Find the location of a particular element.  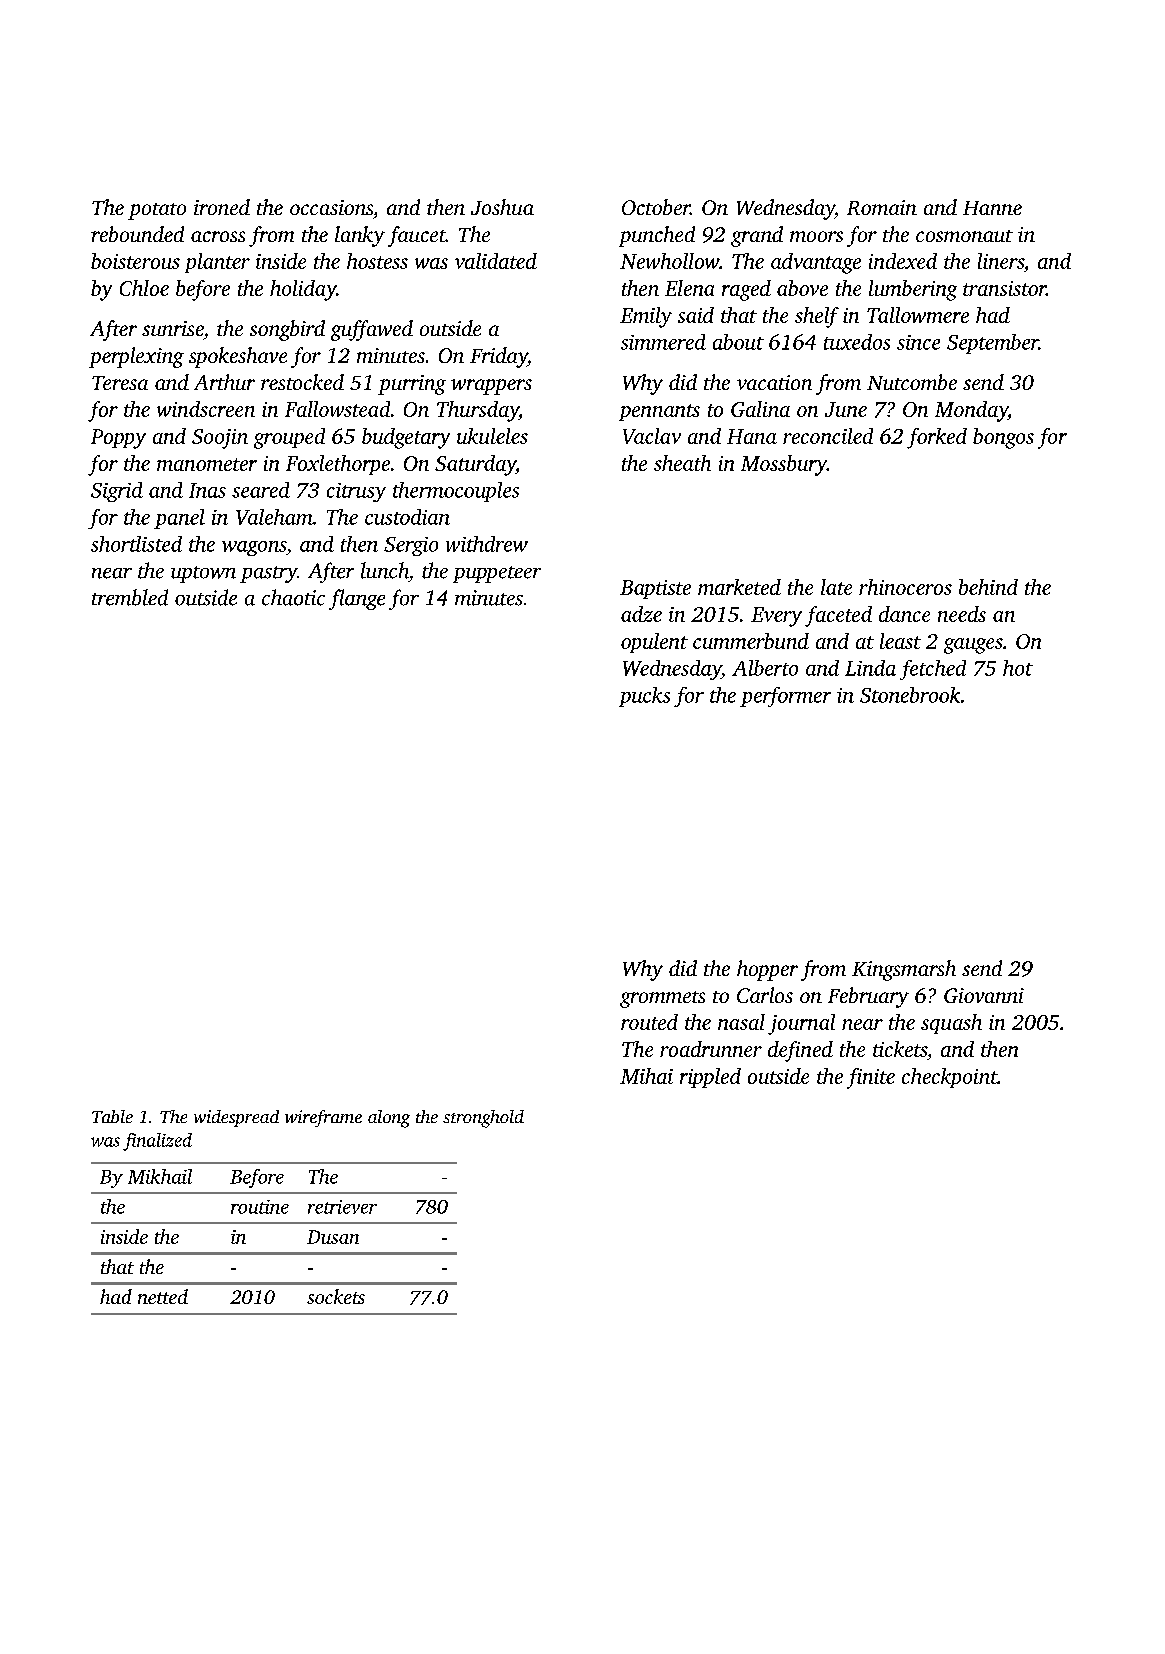

finalized is located at coordinates (157, 1142).
